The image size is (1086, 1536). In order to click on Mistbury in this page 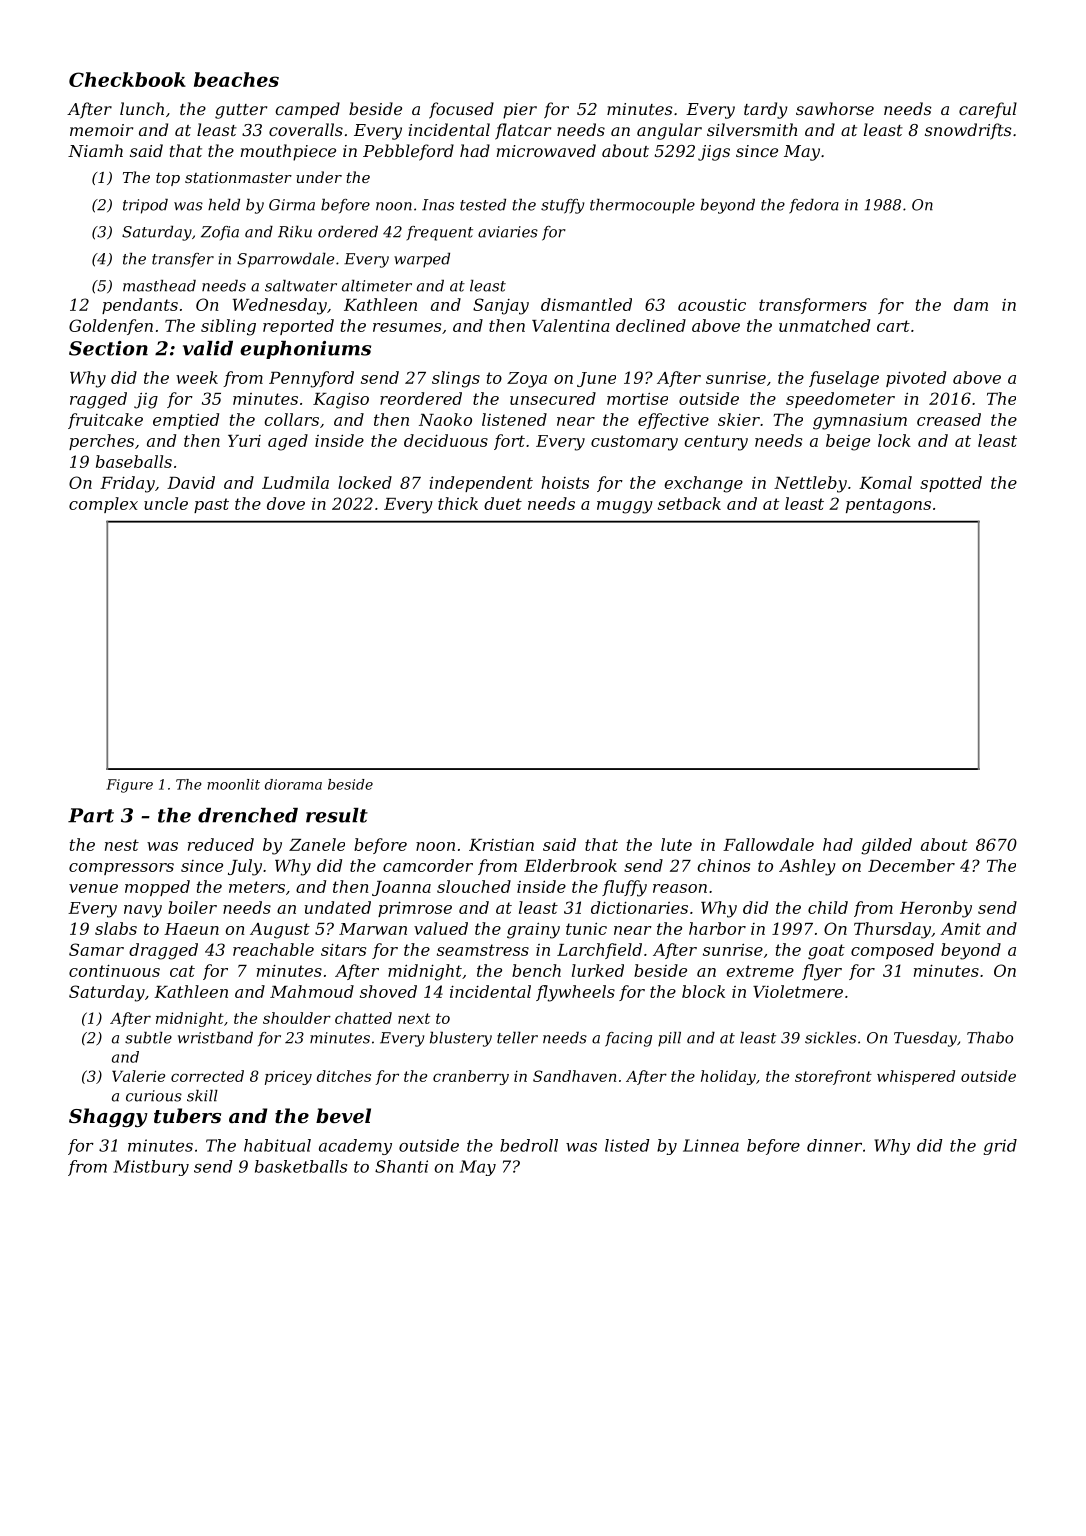, I will do `click(151, 1168)`.
